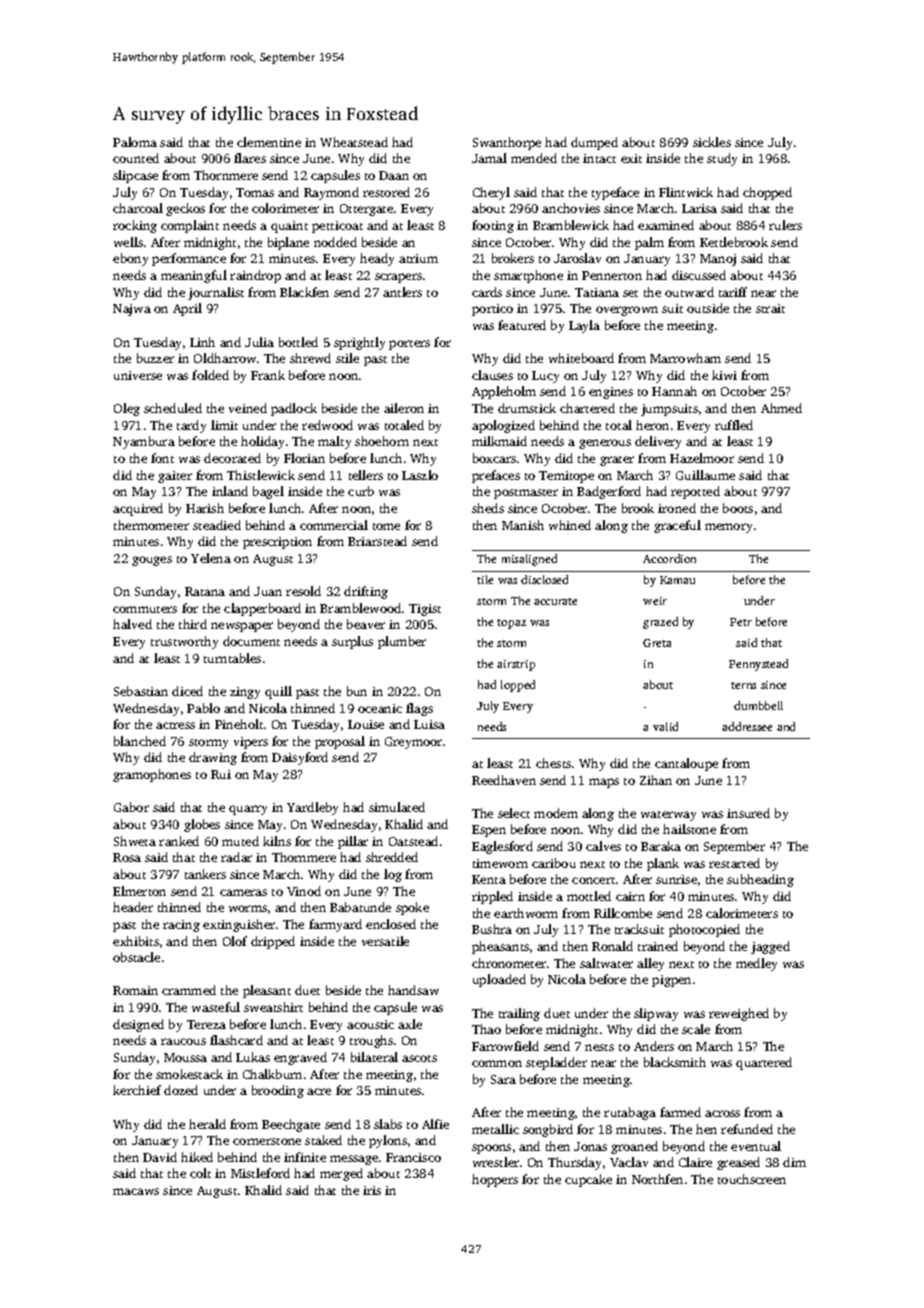 The image size is (924, 1308). What do you see at coordinates (511, 624) in the document?
I see `topaz` at bounding box center [511, 624].
